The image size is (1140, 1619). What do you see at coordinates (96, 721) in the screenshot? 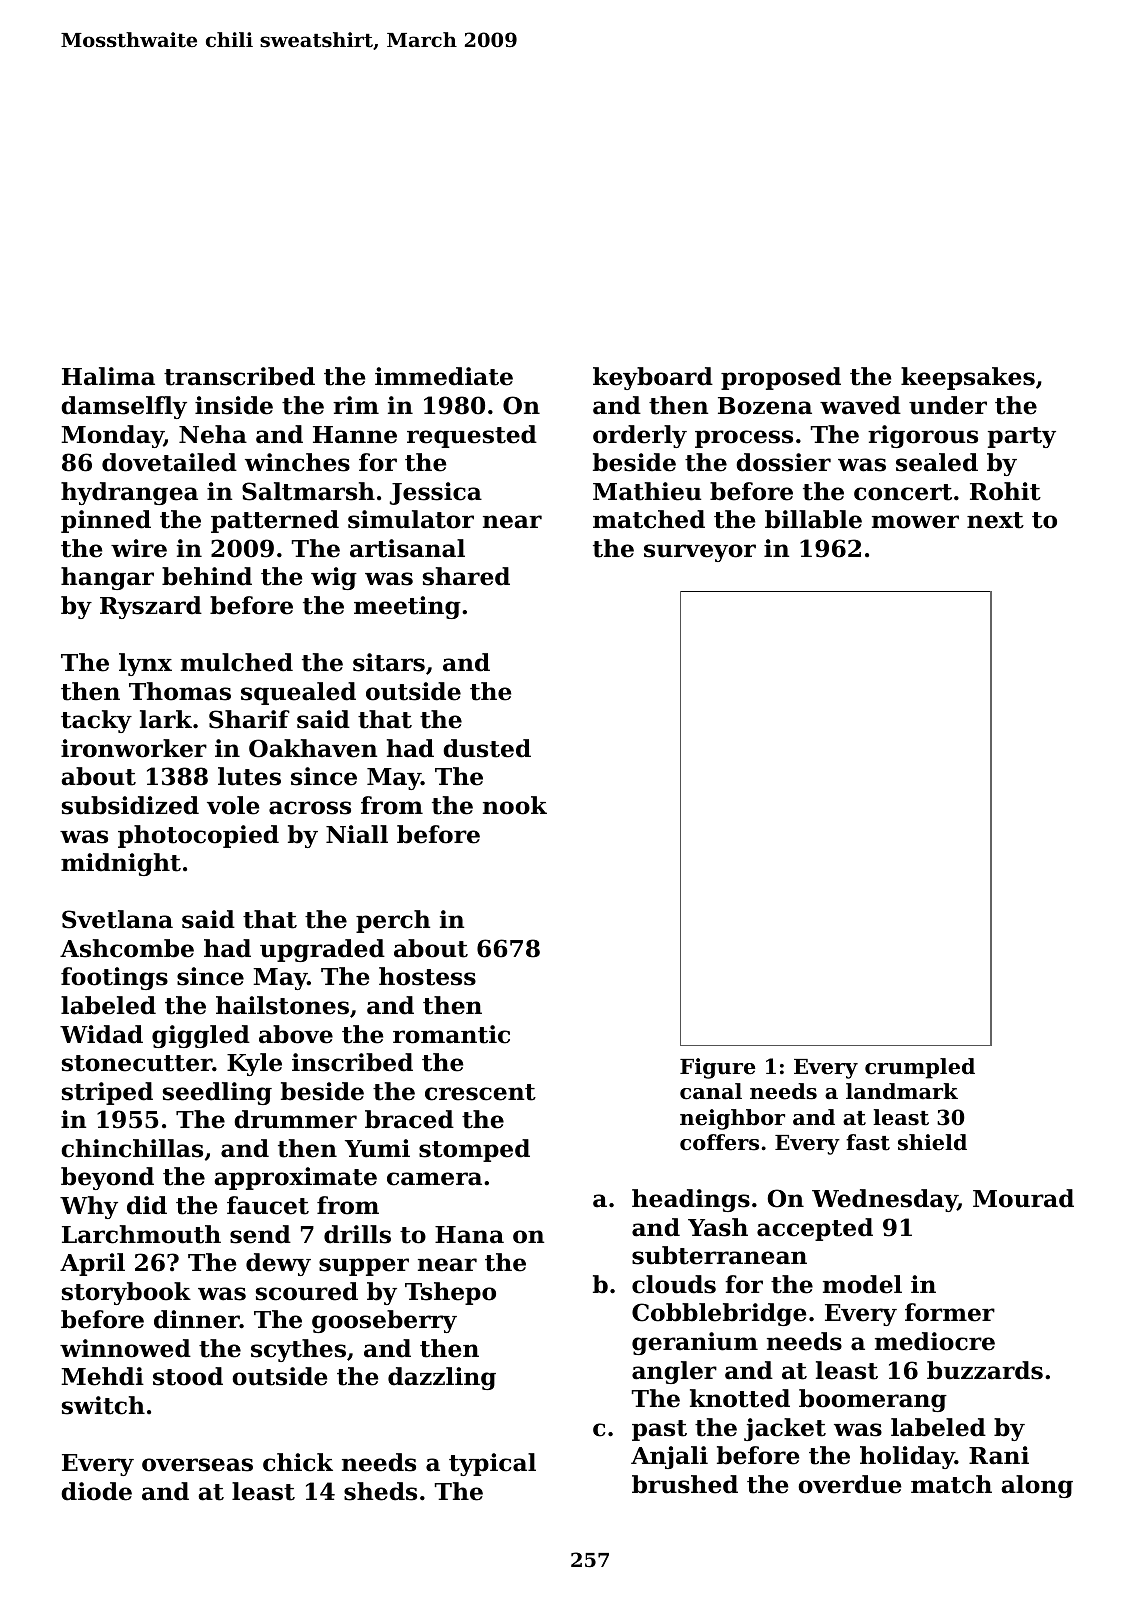
I see `tacky` at bounding box center [96, 721].
